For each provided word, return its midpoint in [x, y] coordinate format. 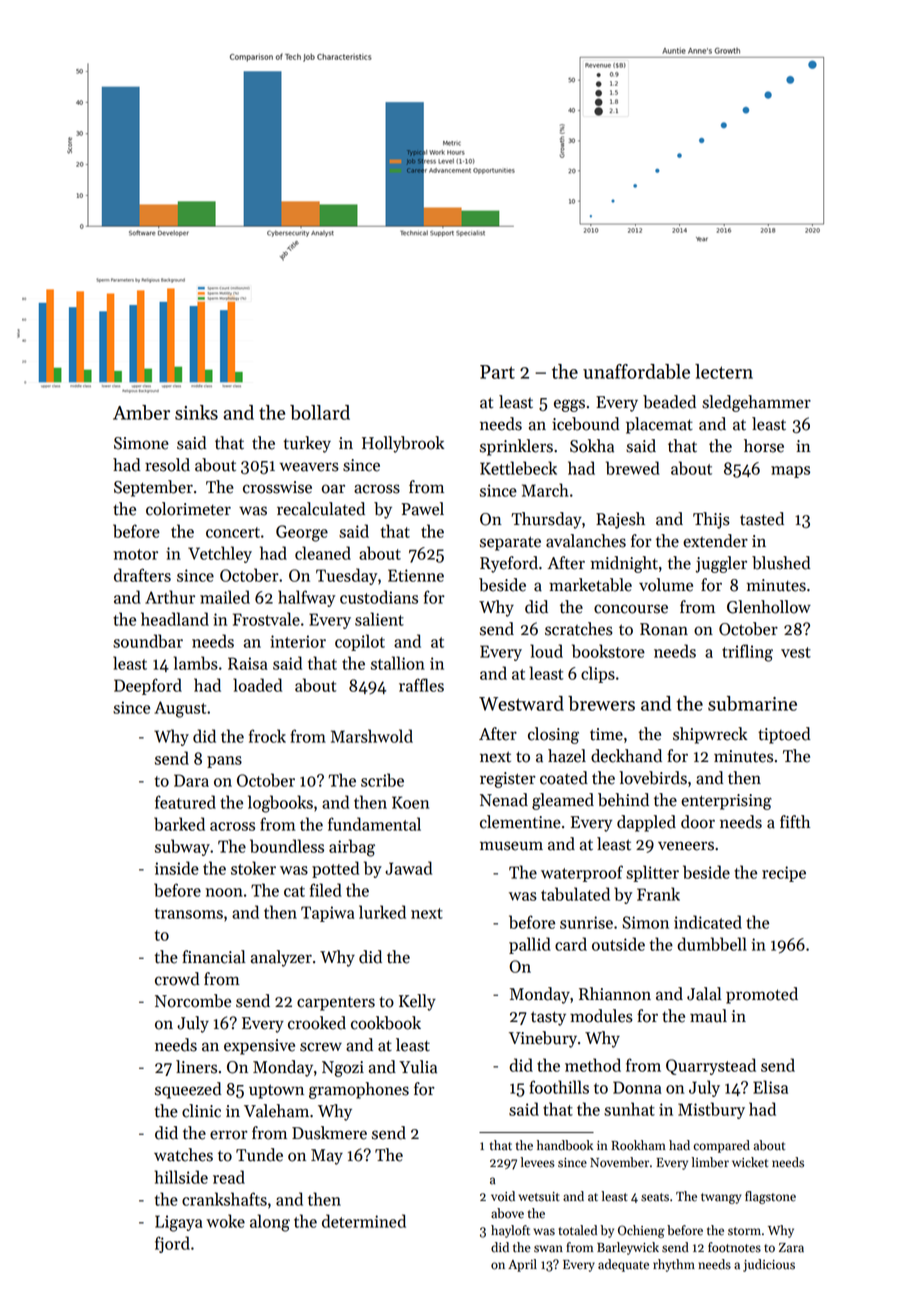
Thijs [711, 520]
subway [182, 847]
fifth [795, 822]
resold [167, 465]
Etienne [416, 575]
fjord [172, 1244]
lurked [382, 912]
